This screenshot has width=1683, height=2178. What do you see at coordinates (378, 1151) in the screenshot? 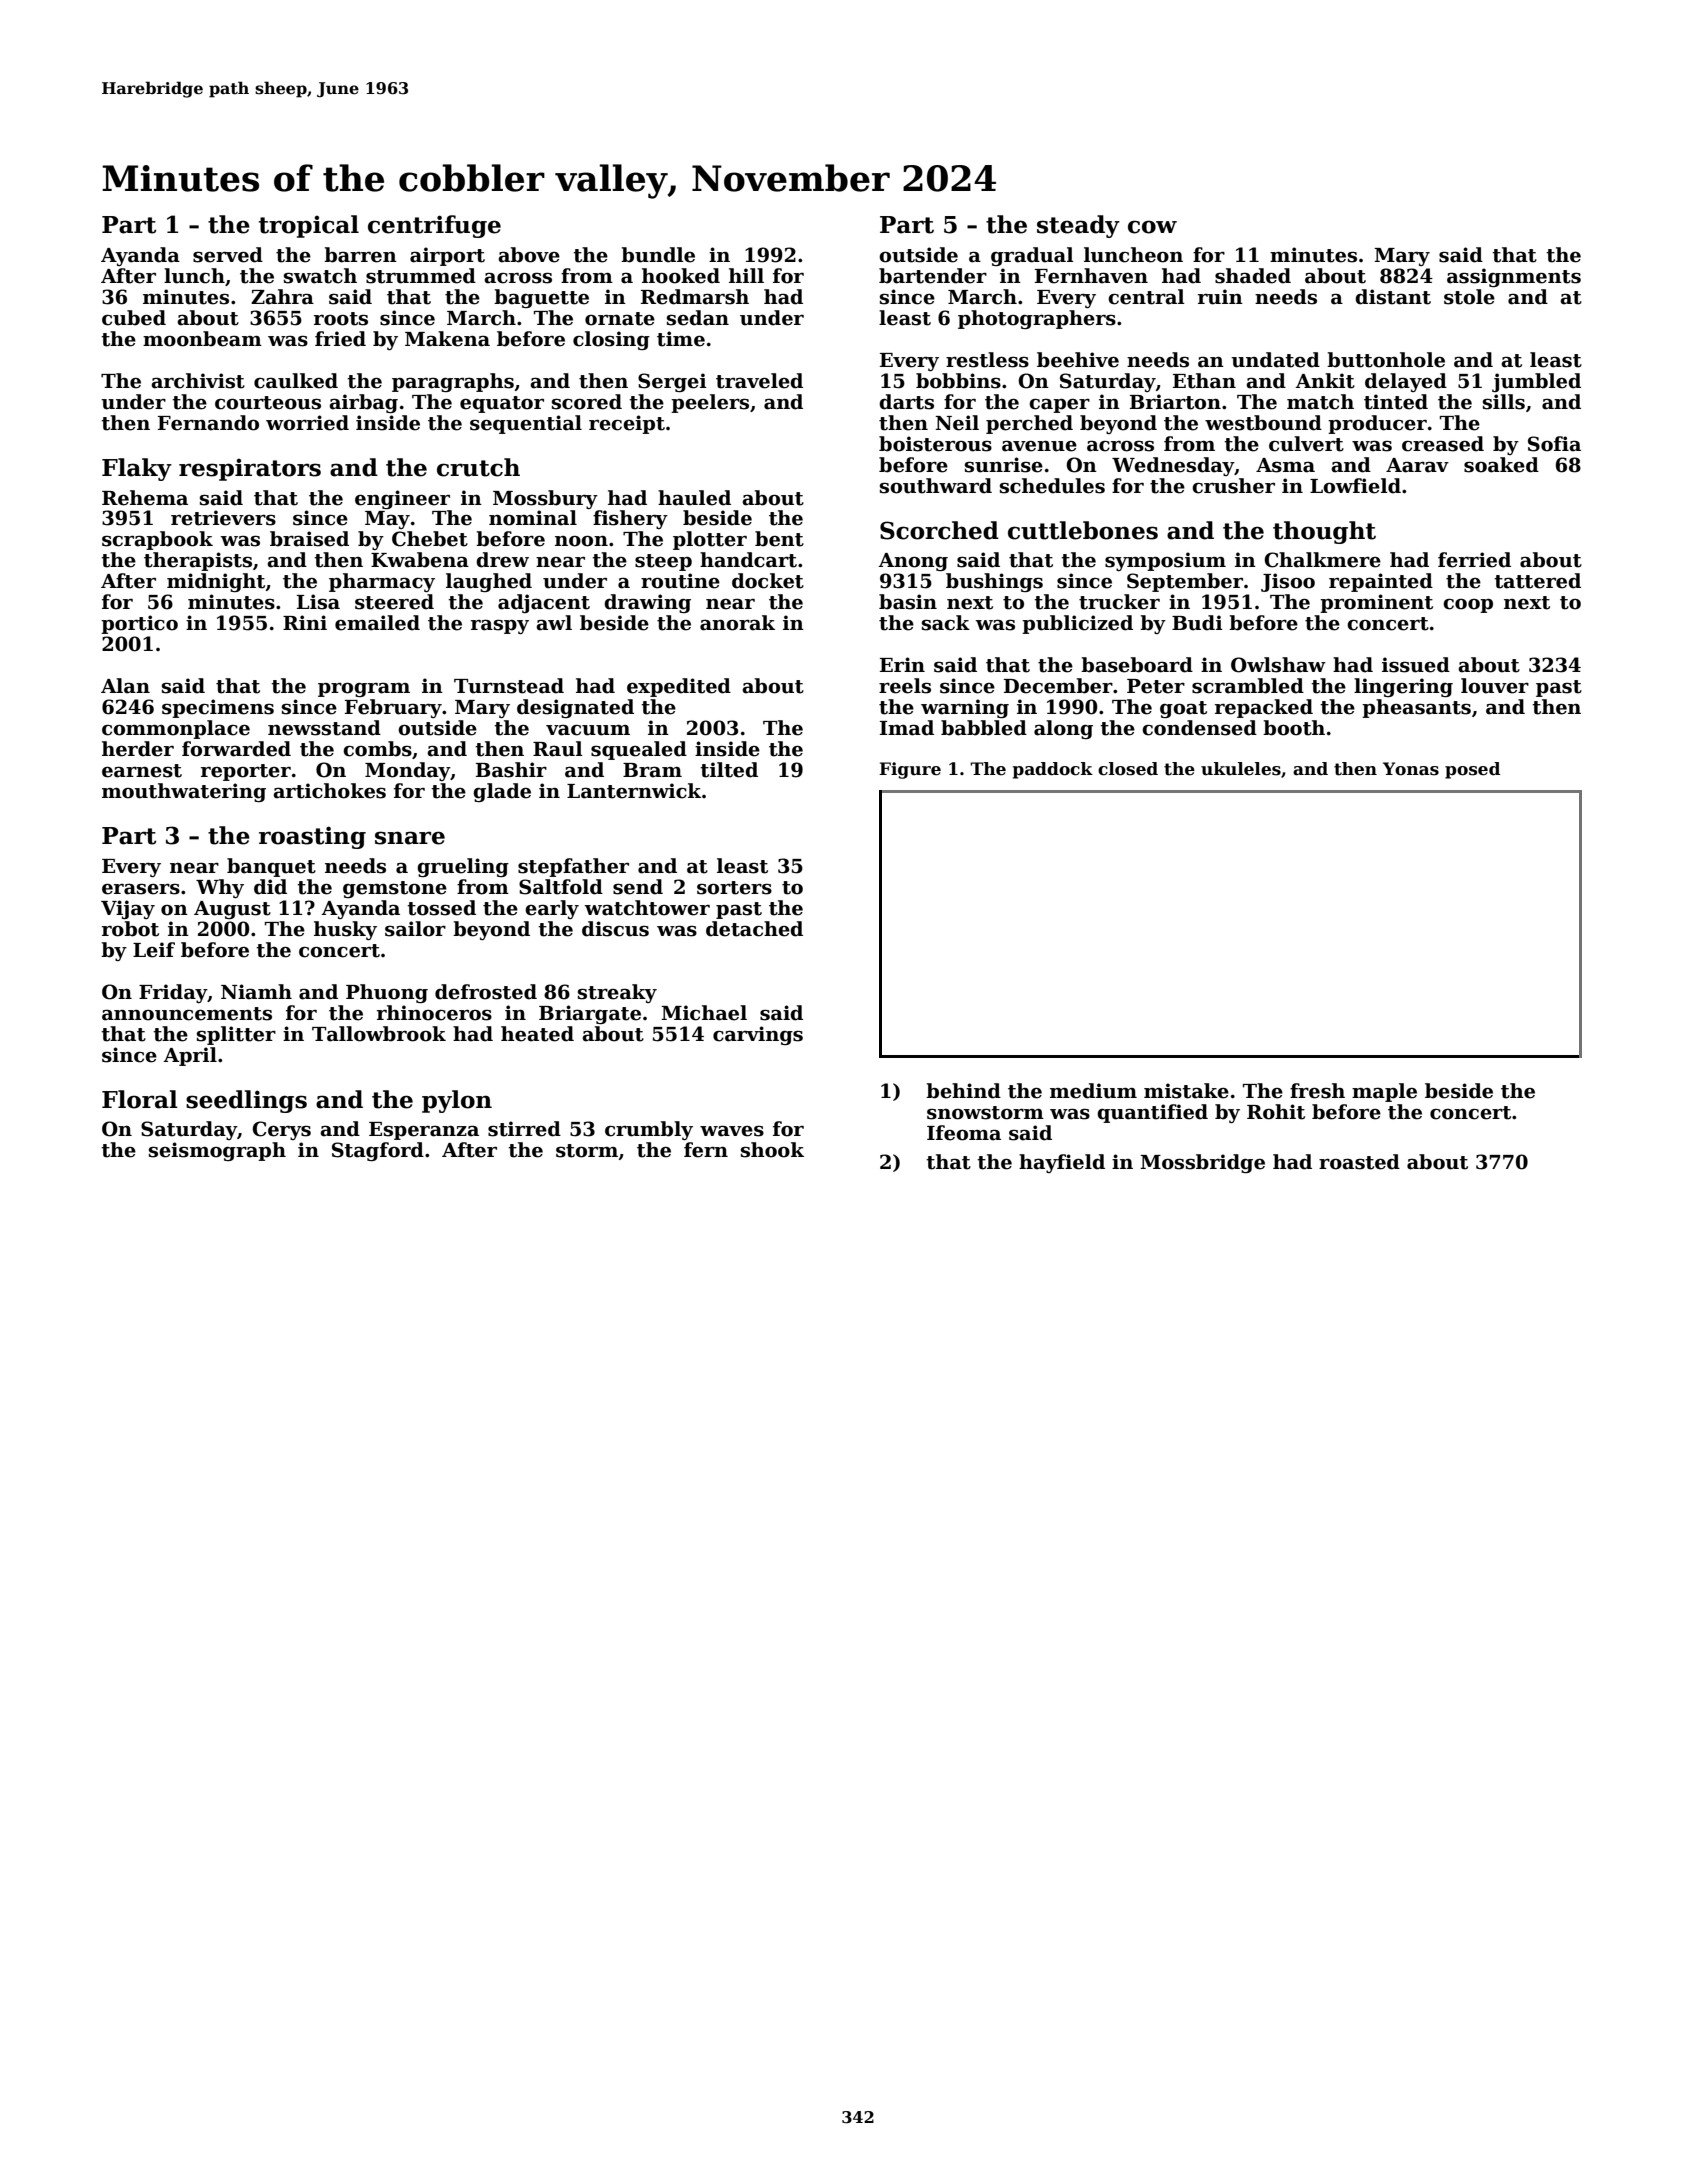
I see `Stagford` at bounding box center [378, 1151].
